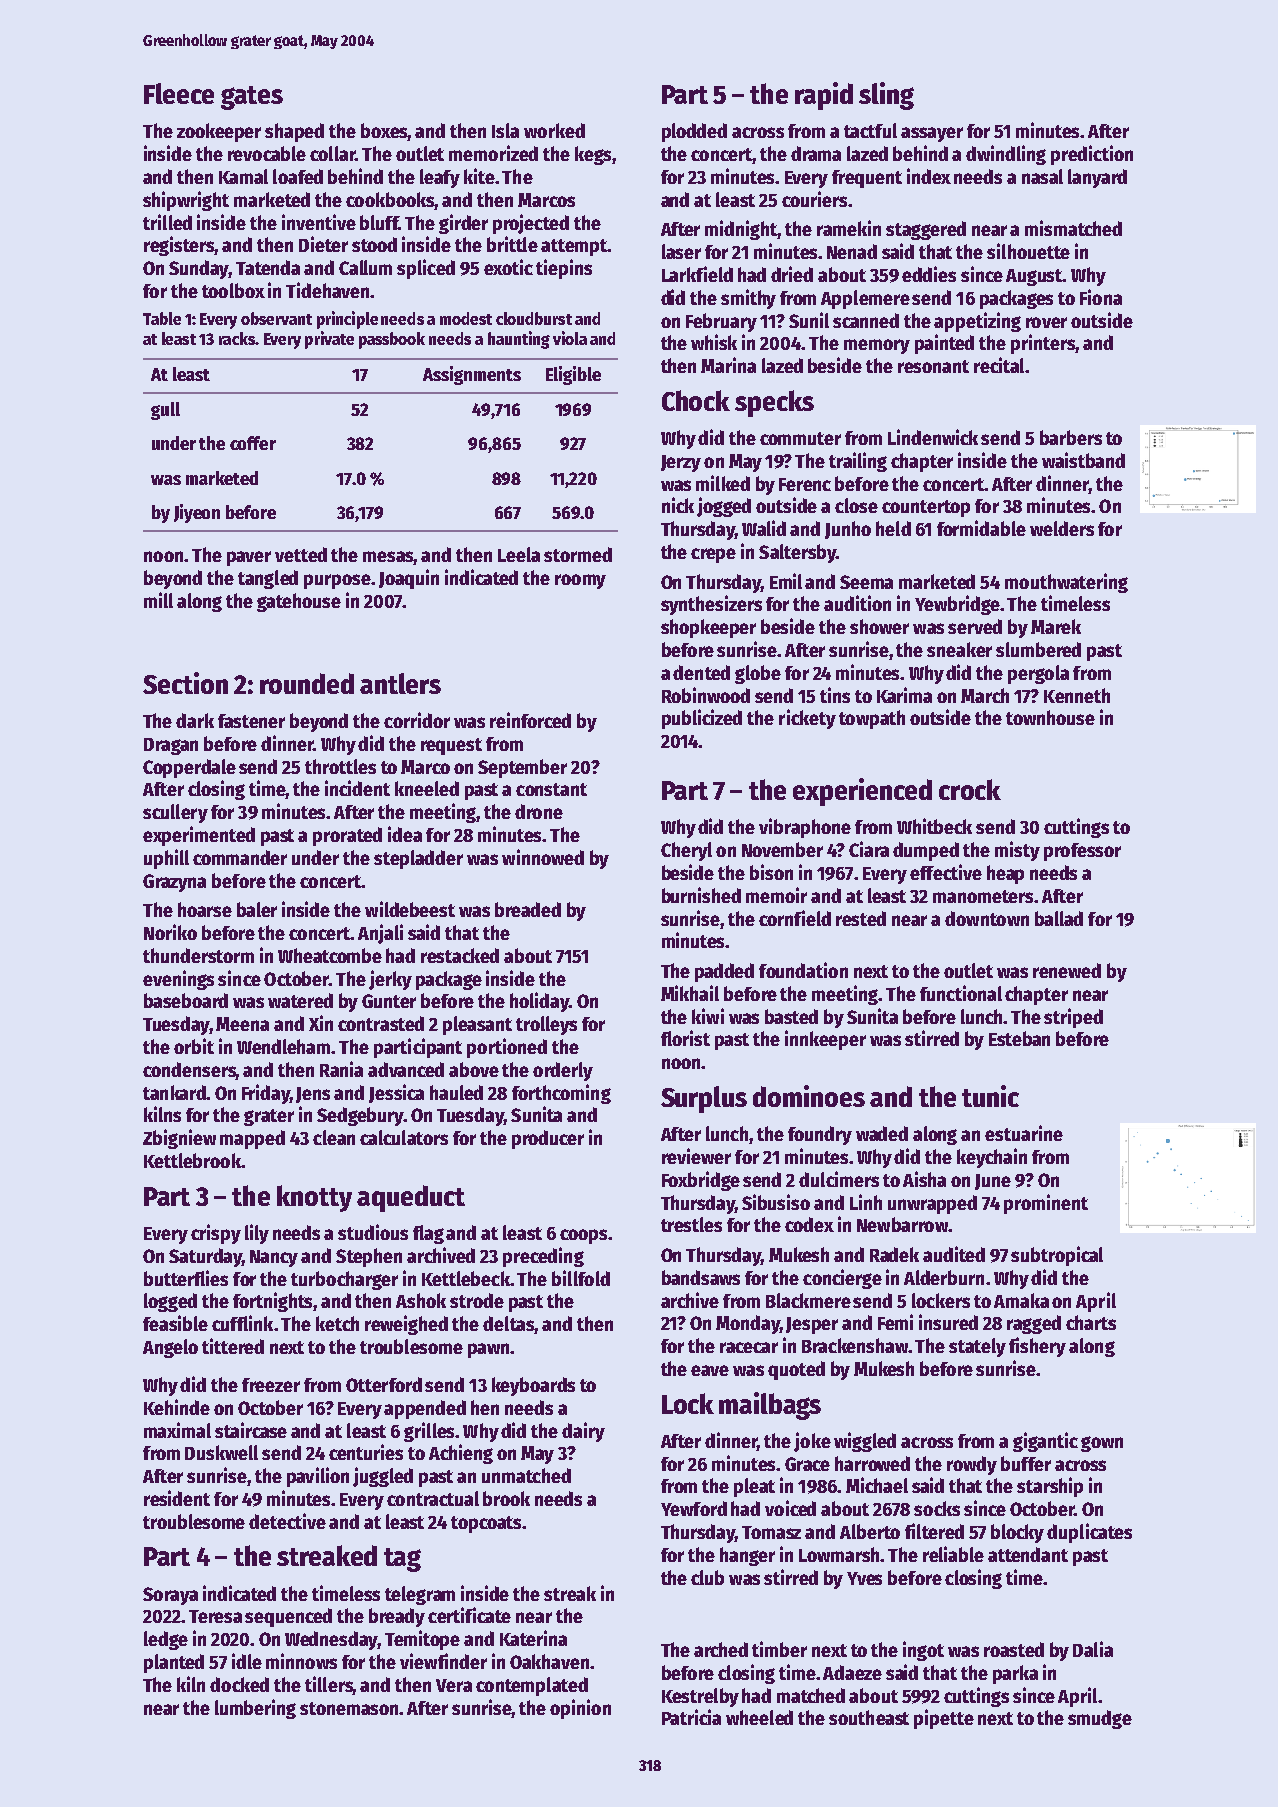 The image size is (1278, 1807). What do you see at coordinates (554, 130) in the page?
I see `worked` at bounding box center [554, 130].
